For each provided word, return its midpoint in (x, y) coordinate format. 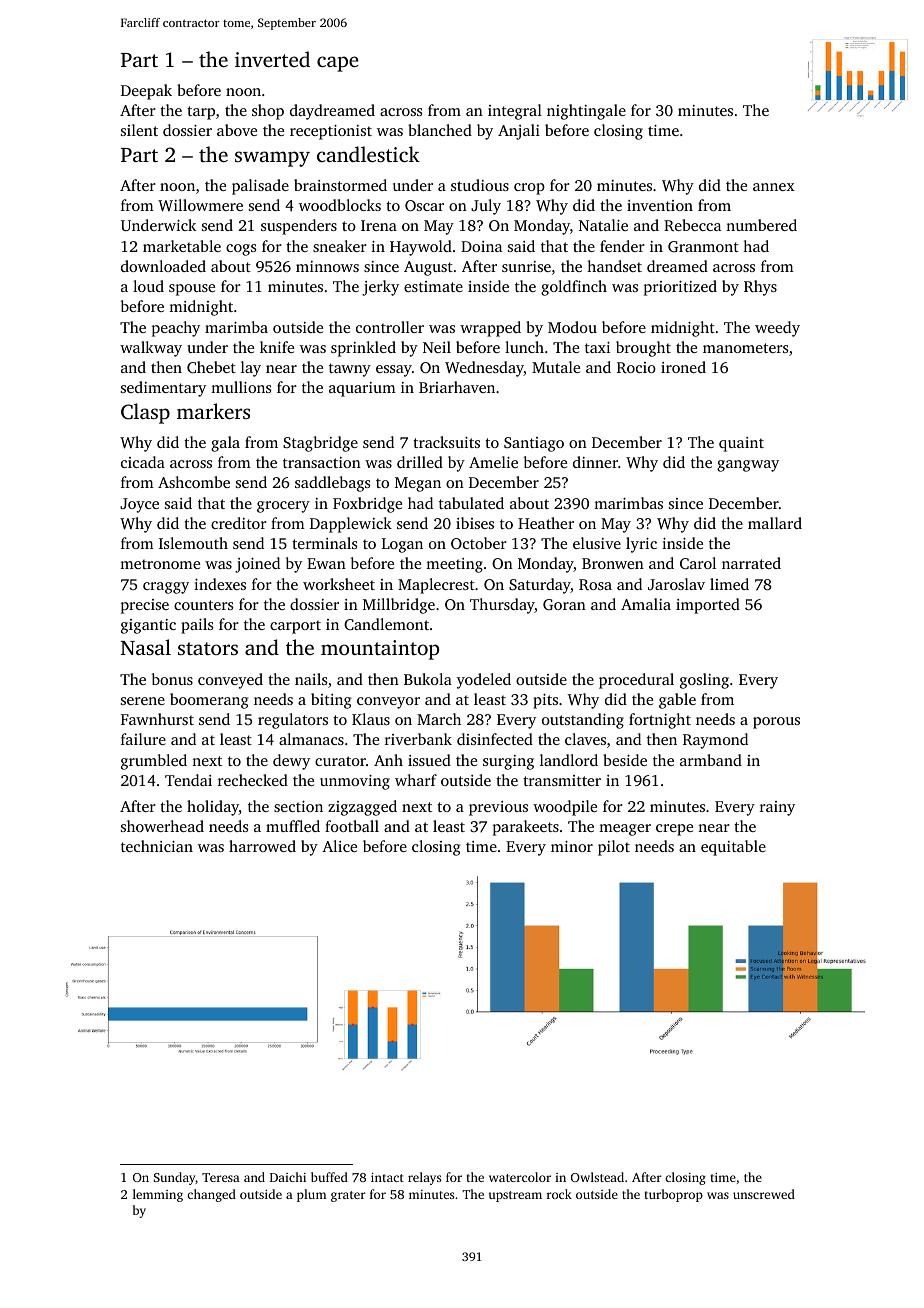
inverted (272, 59)
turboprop (674, 1195)
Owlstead (597, 1177)
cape (338, 64)
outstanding (583, 721)
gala (225, 444)
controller (390, 327)
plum (311, 1195)
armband (711, 760)
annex (774, 187)
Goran (564, 604)
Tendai (188, 780)
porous (776, 723)
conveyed (230, 681)
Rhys (760, 288)
